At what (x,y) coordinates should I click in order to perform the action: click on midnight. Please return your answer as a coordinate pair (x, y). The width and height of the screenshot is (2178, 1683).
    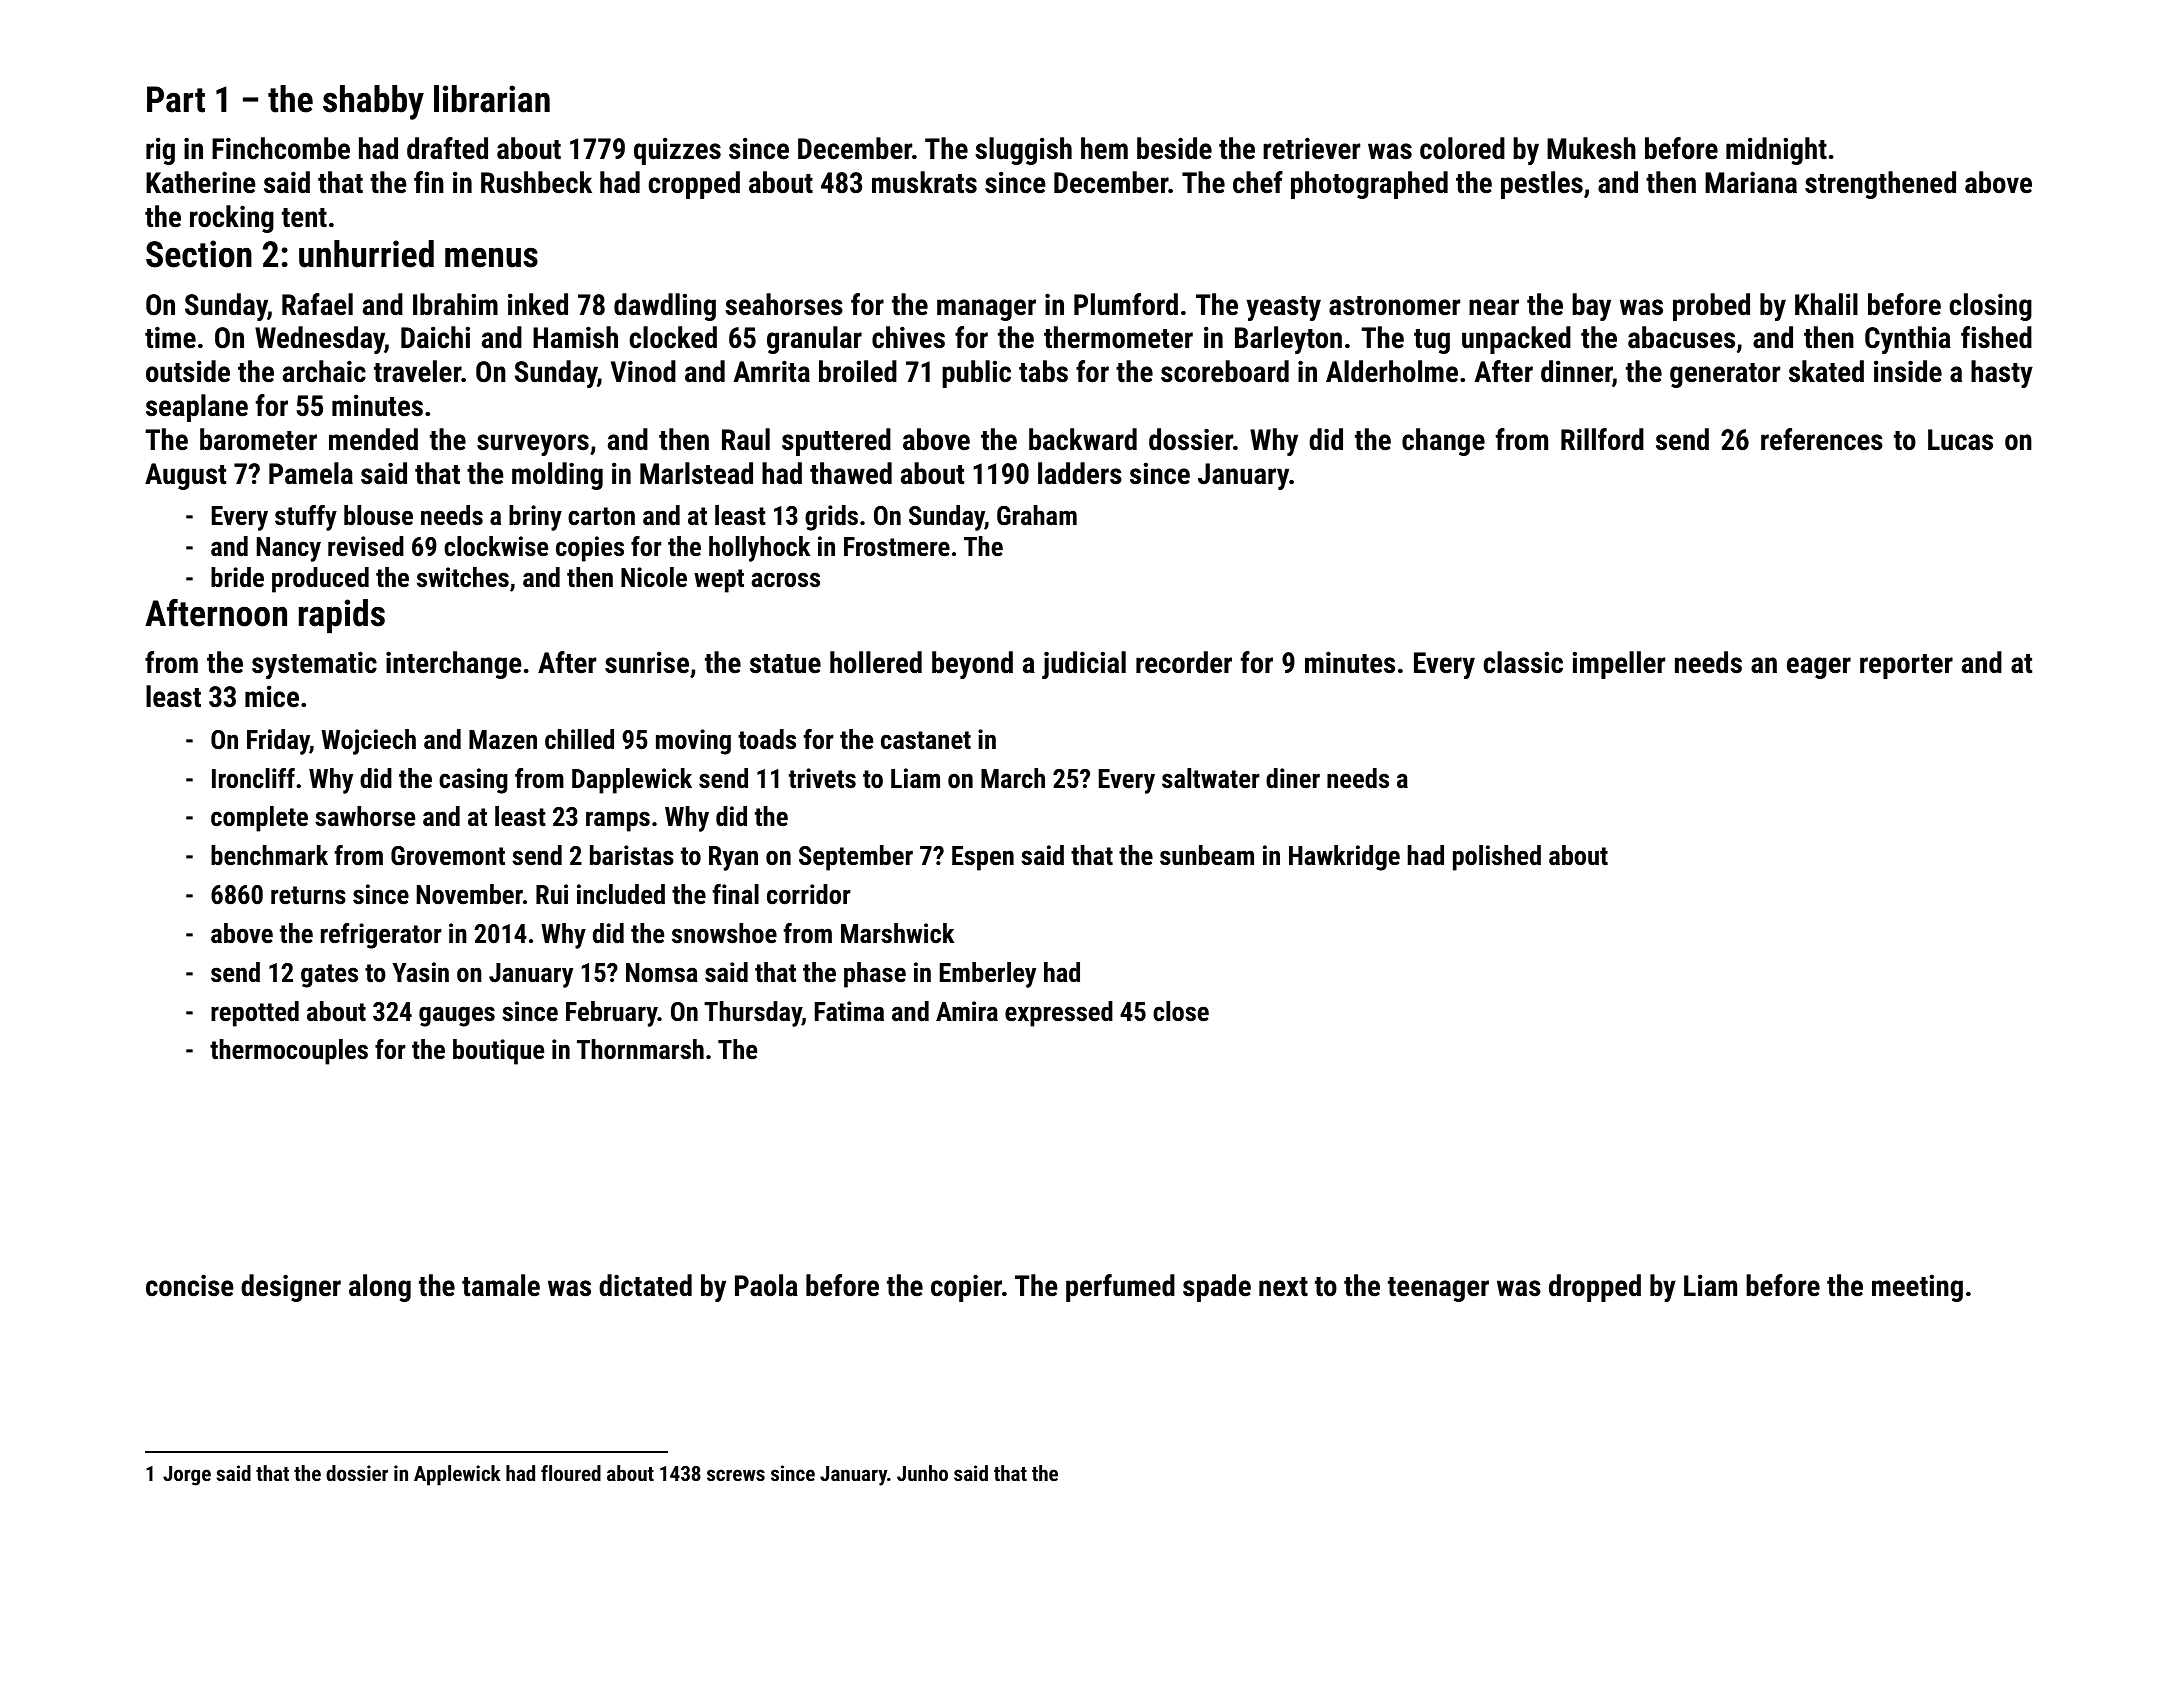
    Looking at the image, I should click on (1776, 151).
